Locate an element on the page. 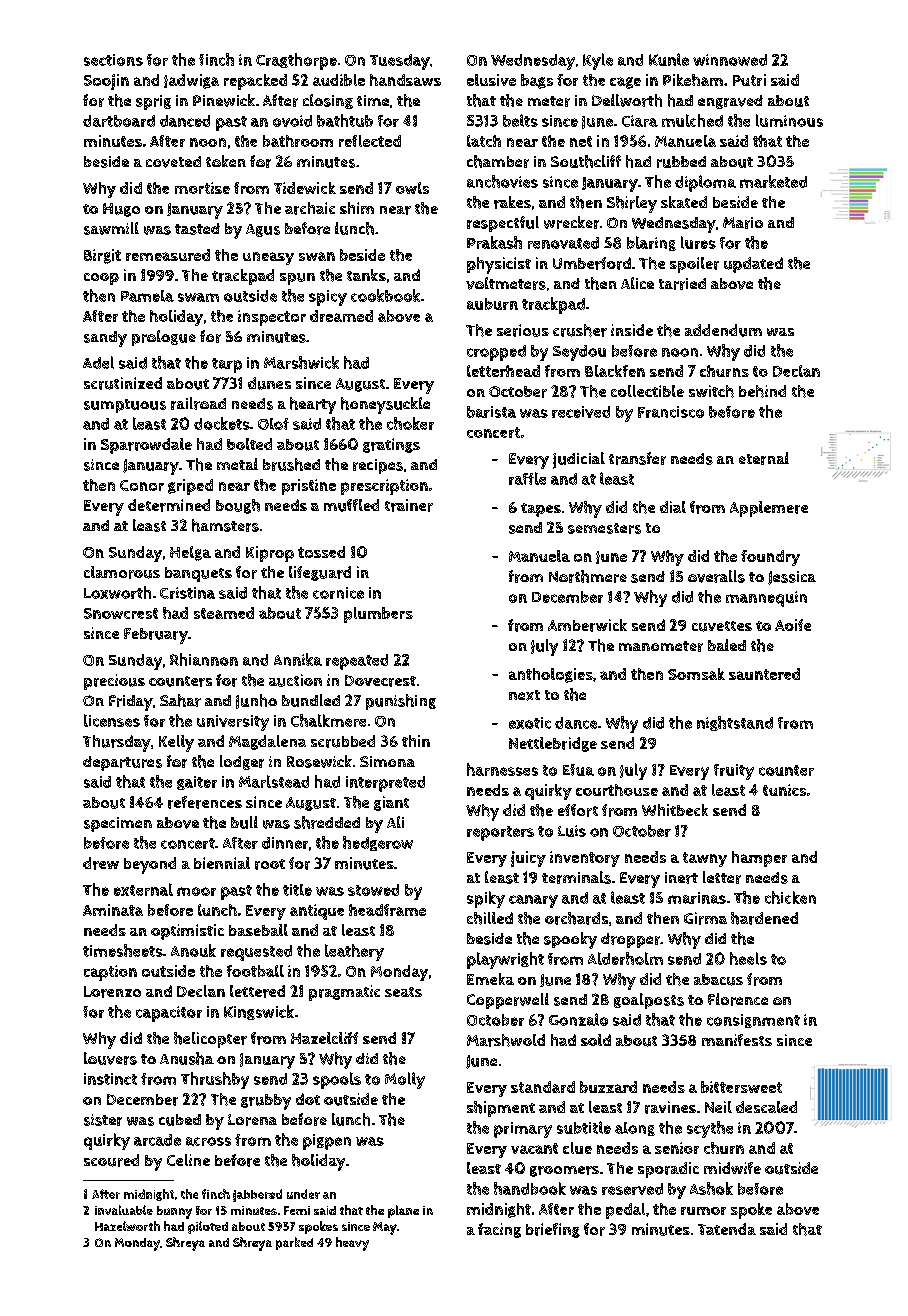 Image resolution: width=908 pixels, height=1316 pixels. Sahar is located at coordinates (180, 700).
